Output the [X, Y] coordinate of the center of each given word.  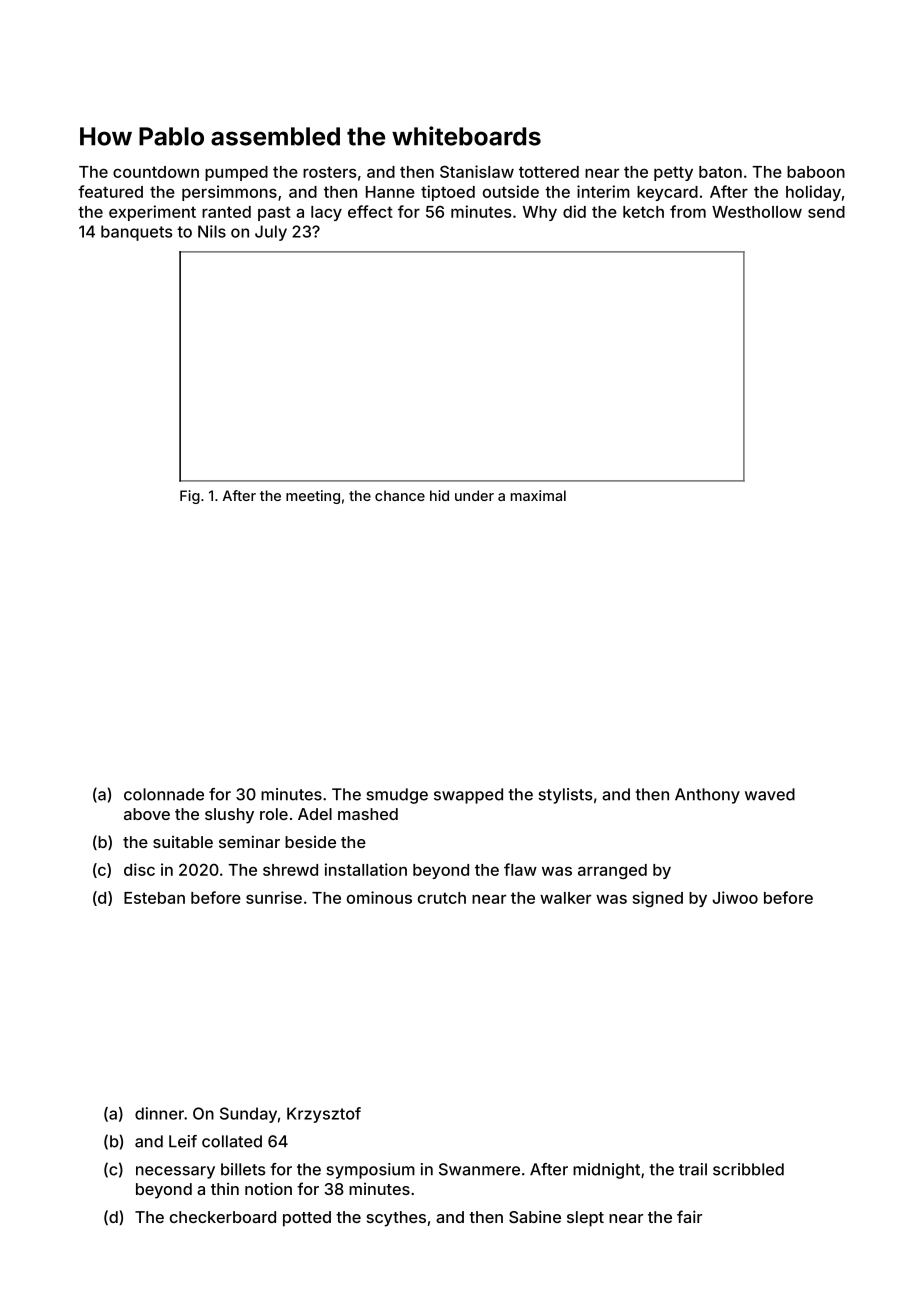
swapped [468, 796]
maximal [538, 495]
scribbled [748, 1169]
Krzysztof [324, 1115]
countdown [156, 172]
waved [770, 794]
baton [720, 172]
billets [243, 1169]
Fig [190, 497]
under [474, 495]
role [274, 814]
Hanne [390, 192]
